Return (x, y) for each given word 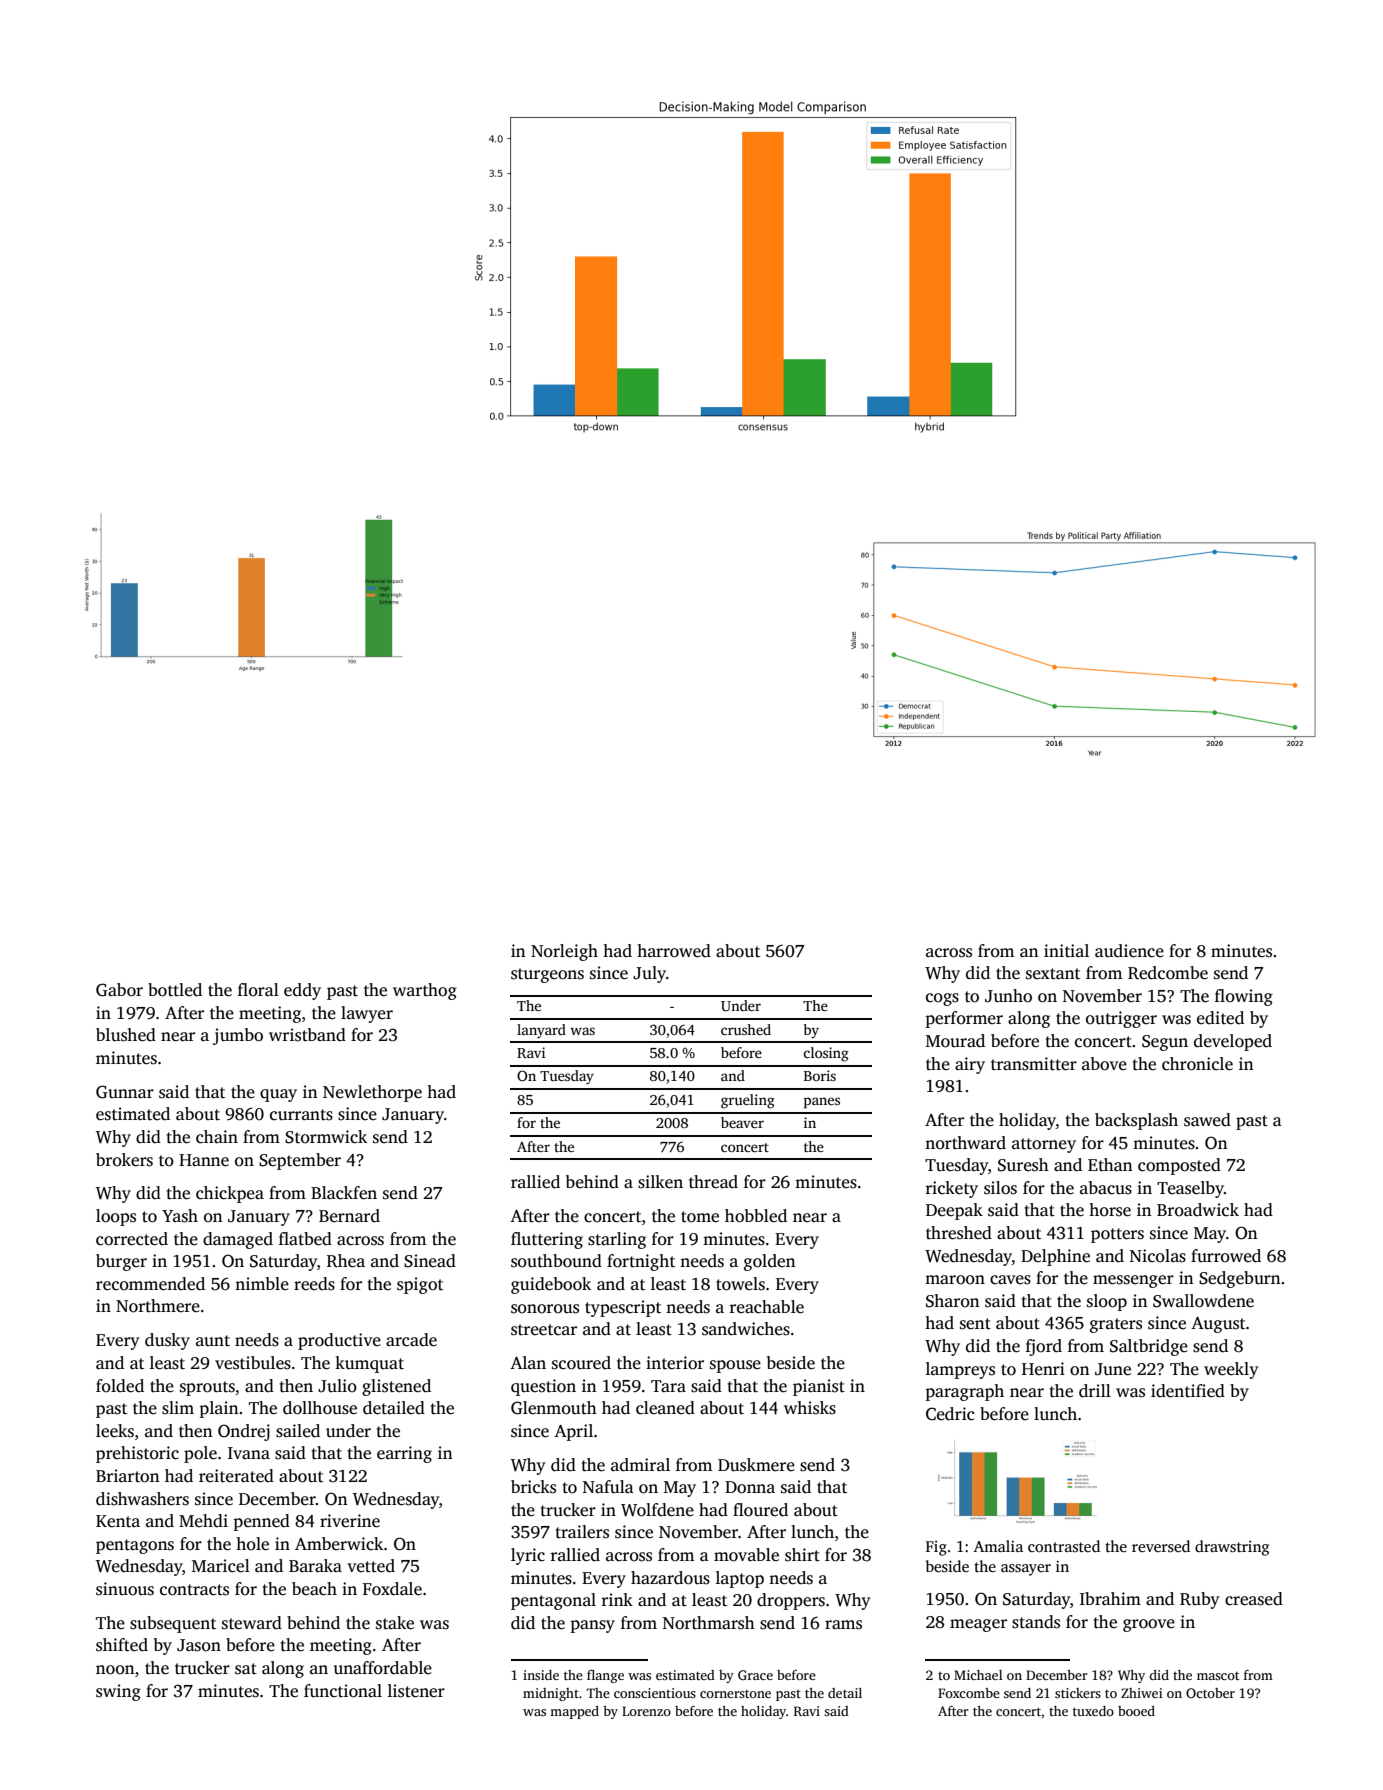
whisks (810, 1408)
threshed (959, 1233)
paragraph (965, 1392)
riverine (350, 1521)
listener (416, 1691)
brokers (124, 1160)
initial (1066, 951)
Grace (755, 1675)
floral (258, 990)
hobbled (756, 1216)
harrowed (674, 951)
